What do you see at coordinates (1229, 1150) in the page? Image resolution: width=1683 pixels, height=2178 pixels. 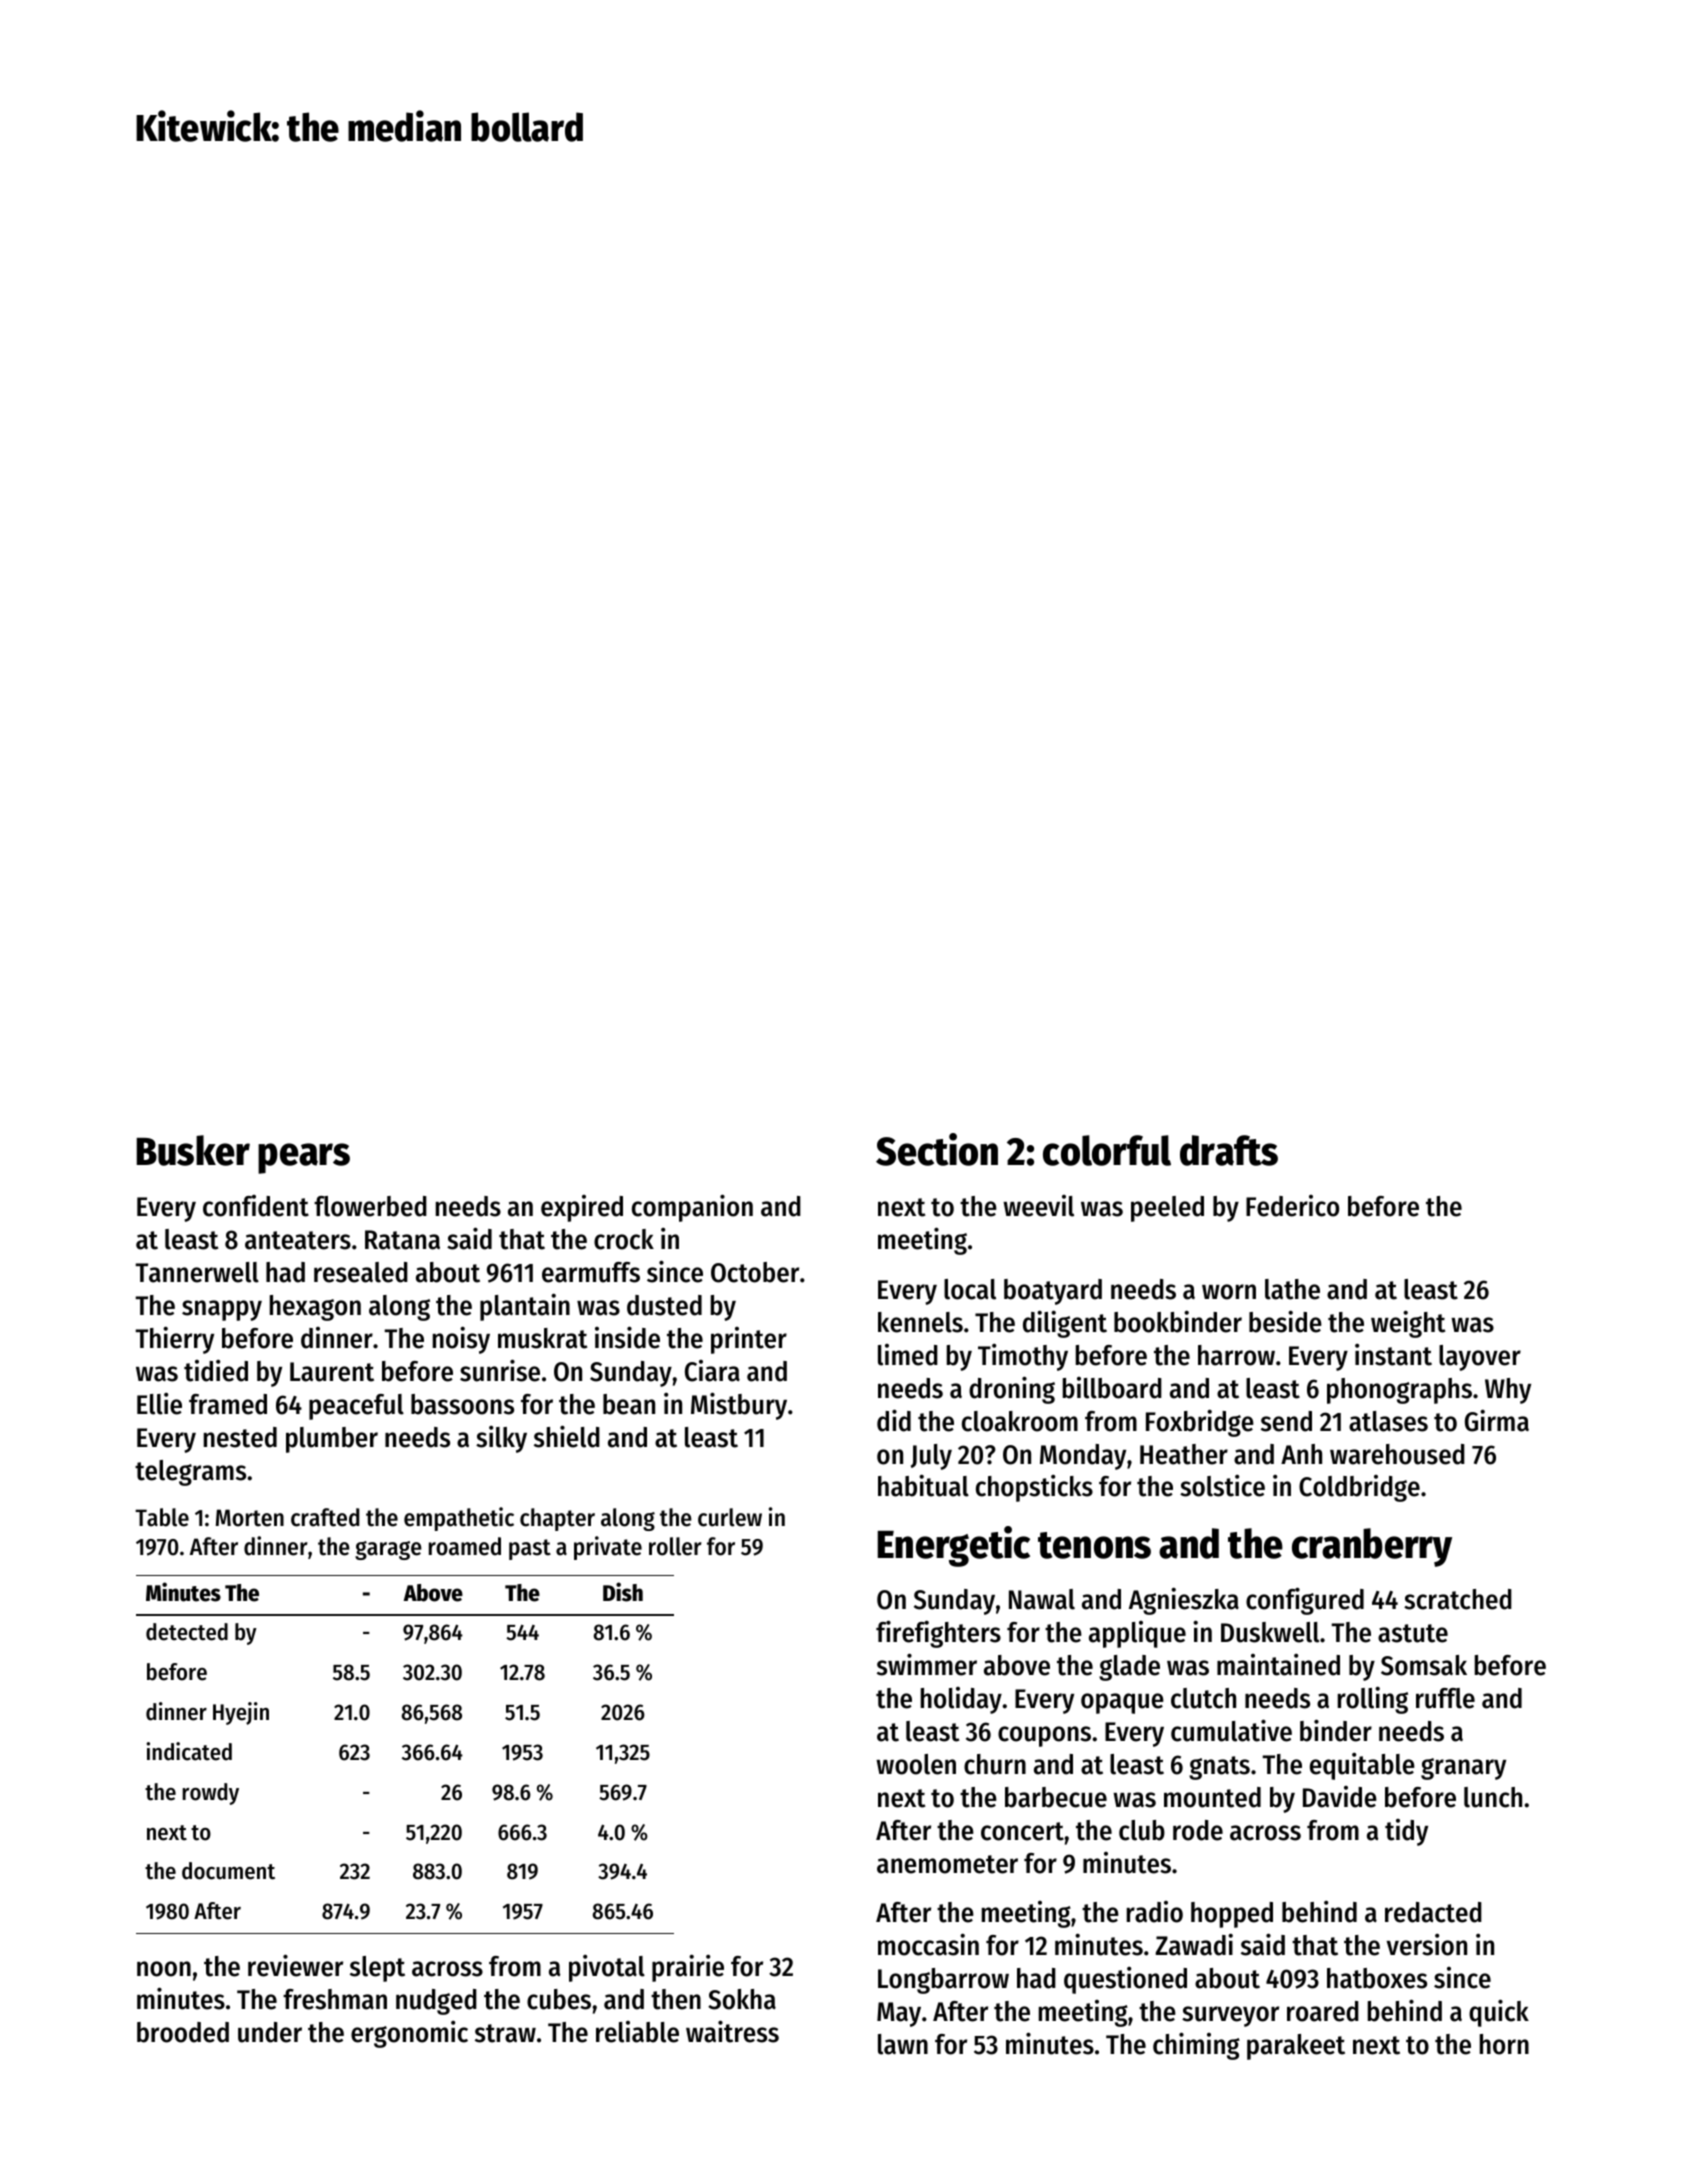 I see `drafts` at bounding box center [1229, 1150].
